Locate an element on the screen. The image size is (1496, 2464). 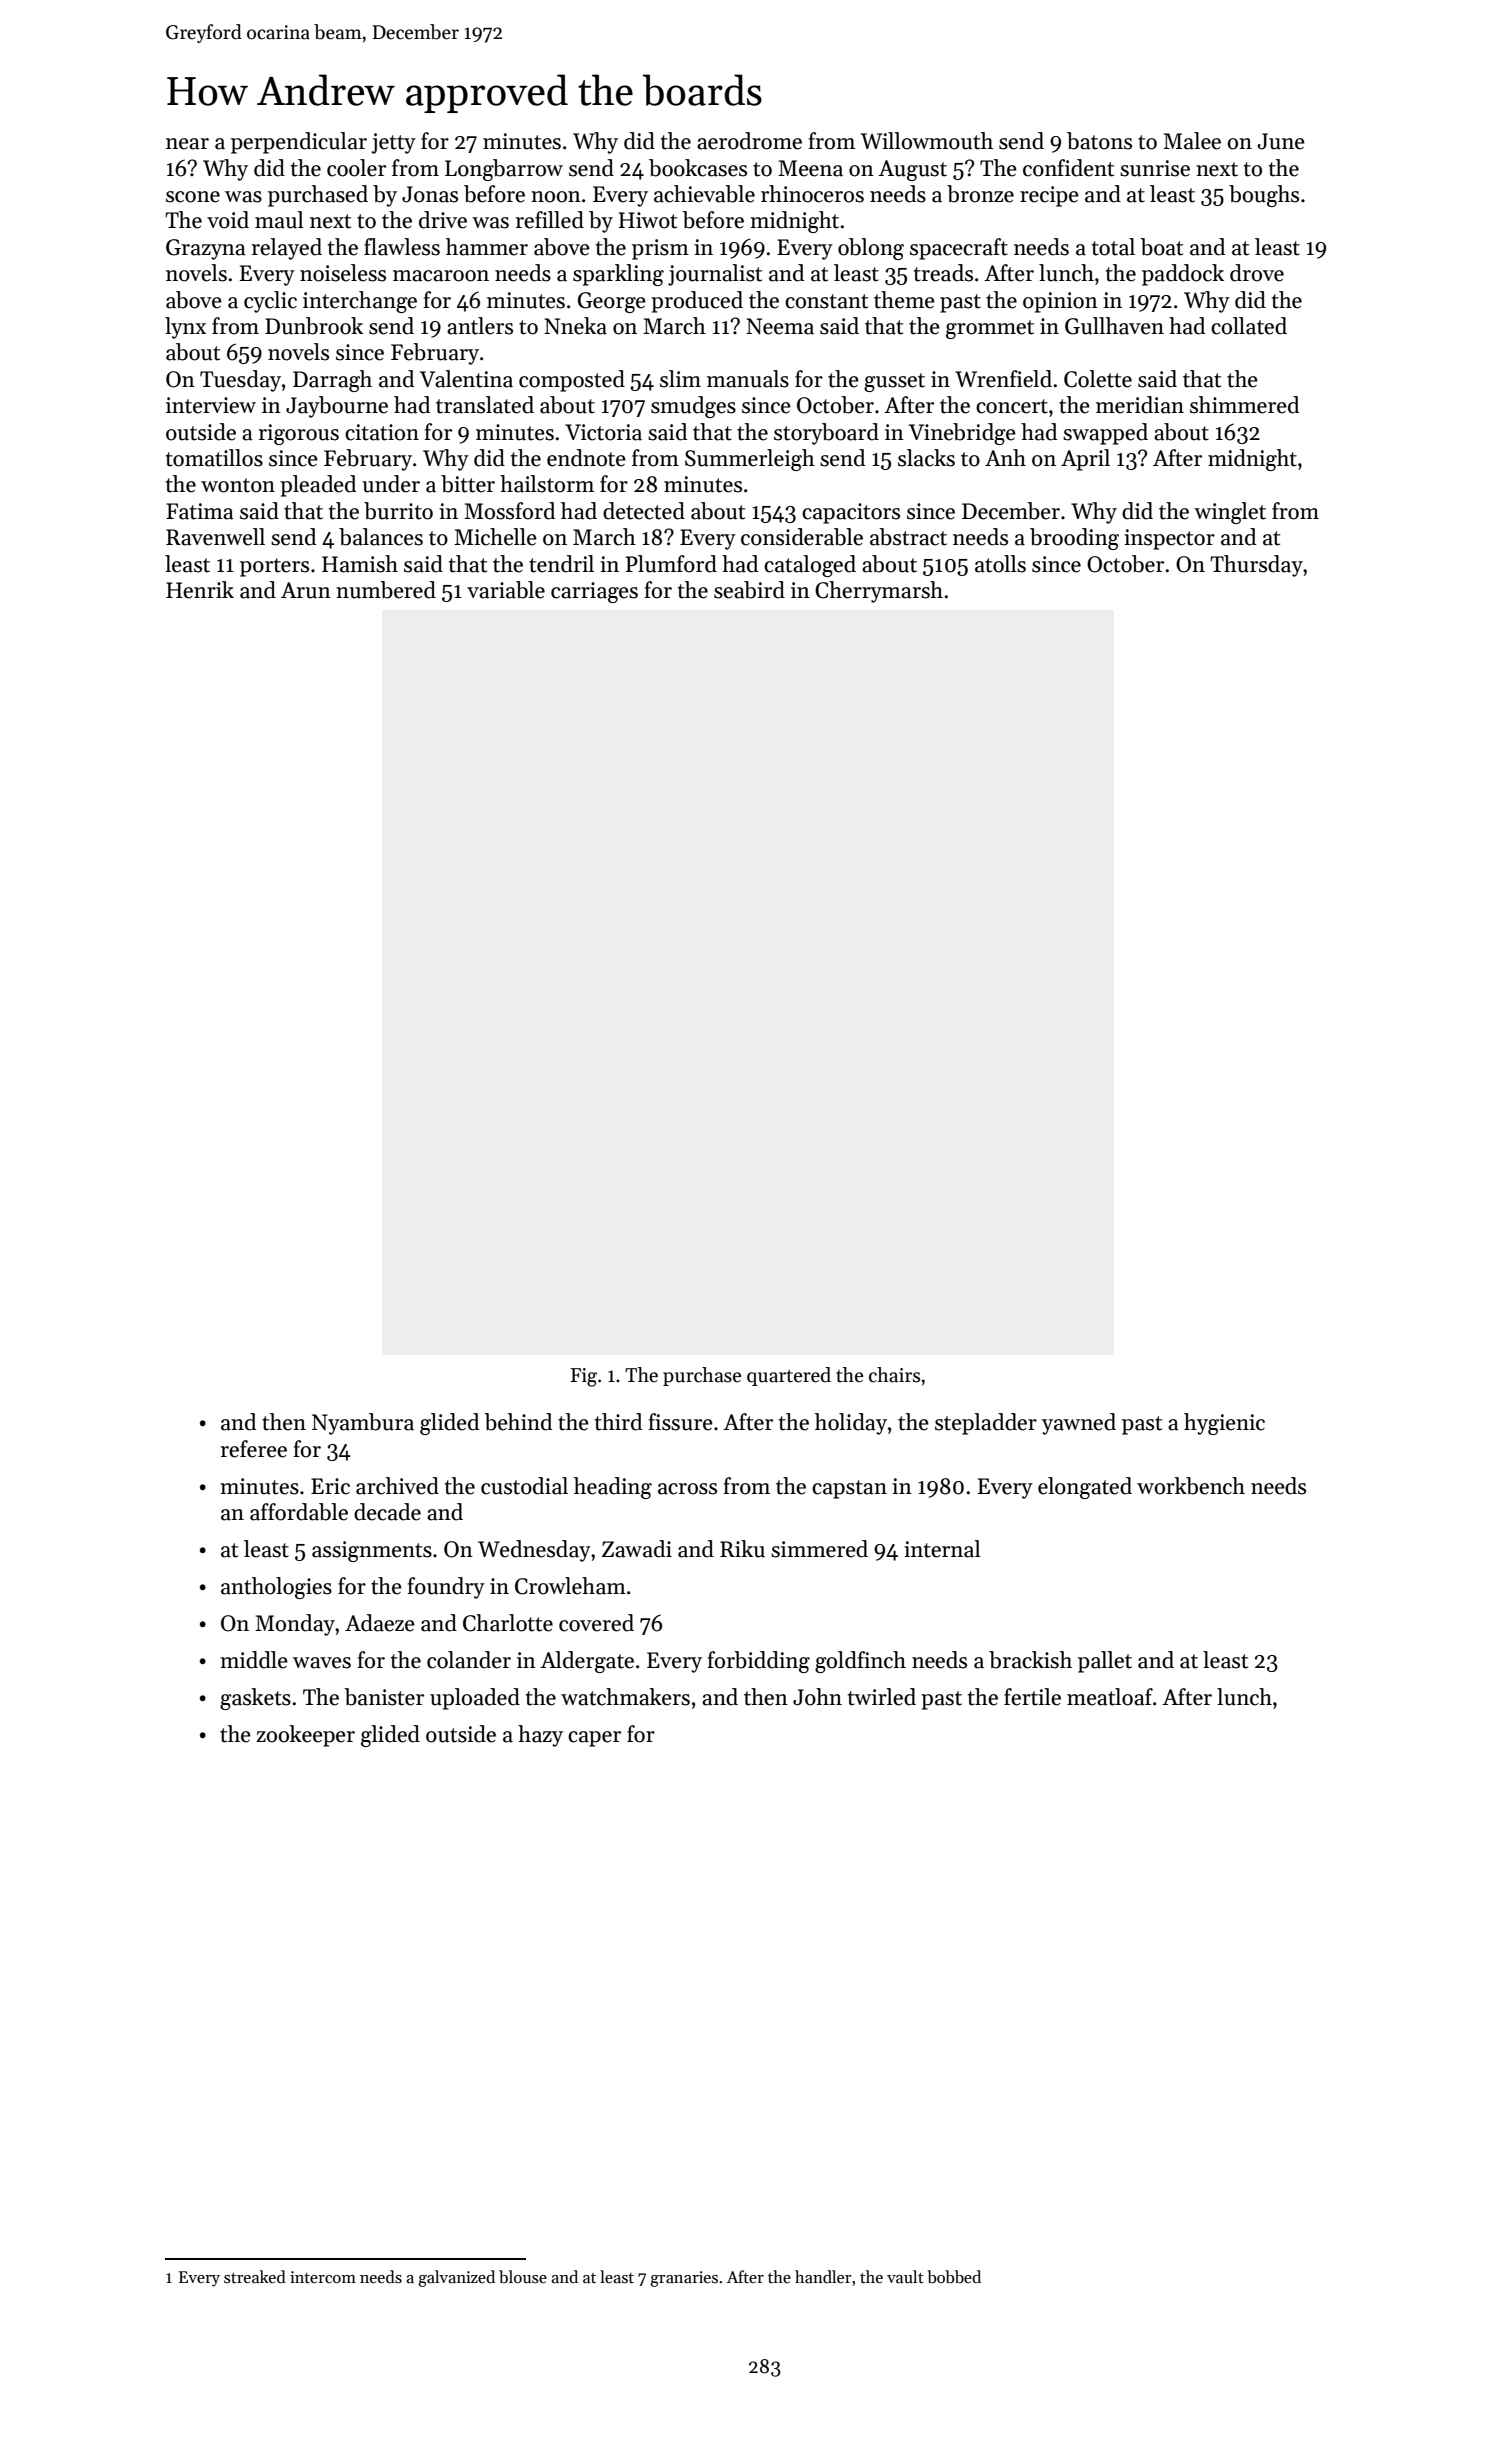
Nyambura is located at coordinates (363, 1424).
